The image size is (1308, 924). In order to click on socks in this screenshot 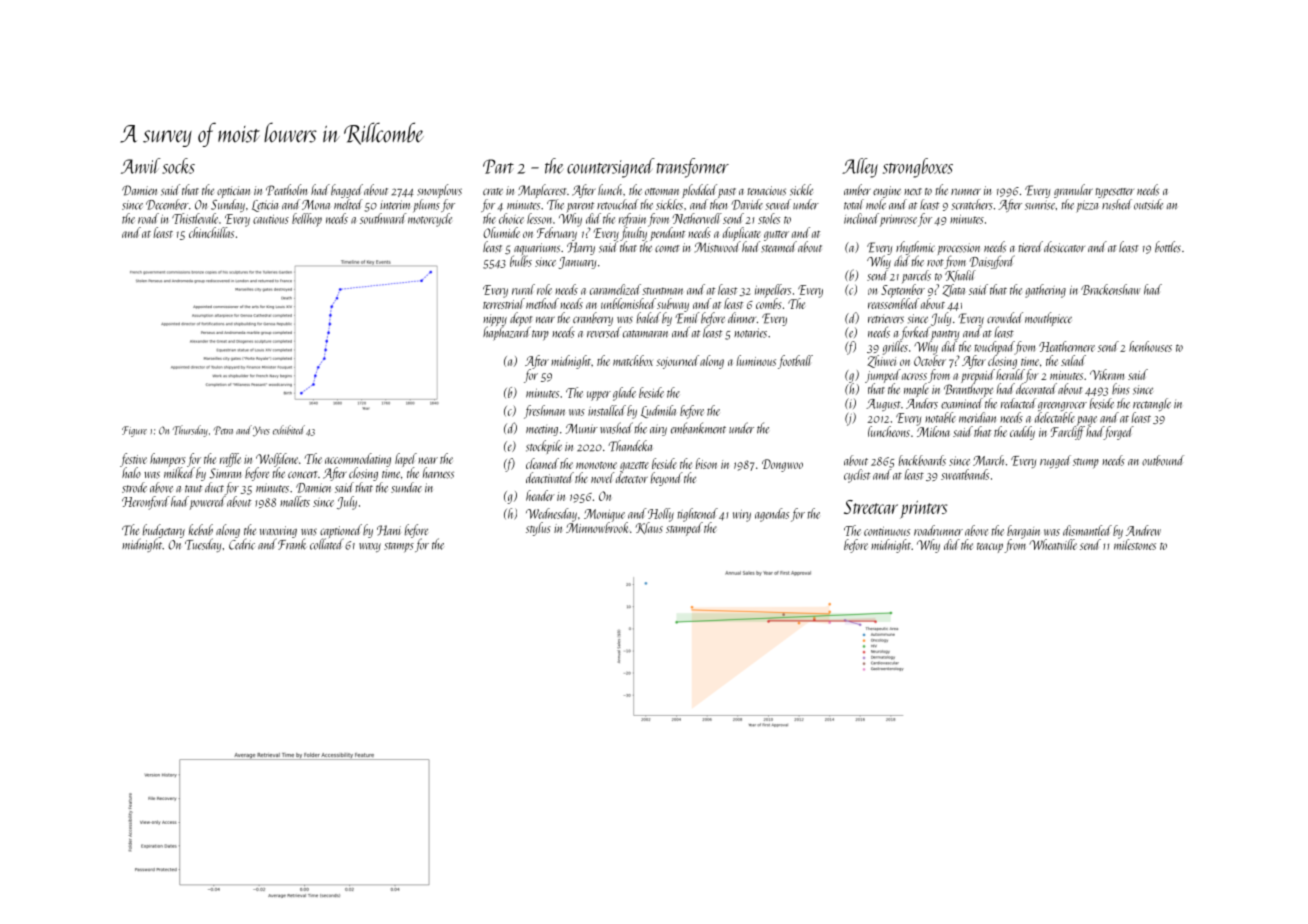, I will do `click(178, 166)`.
